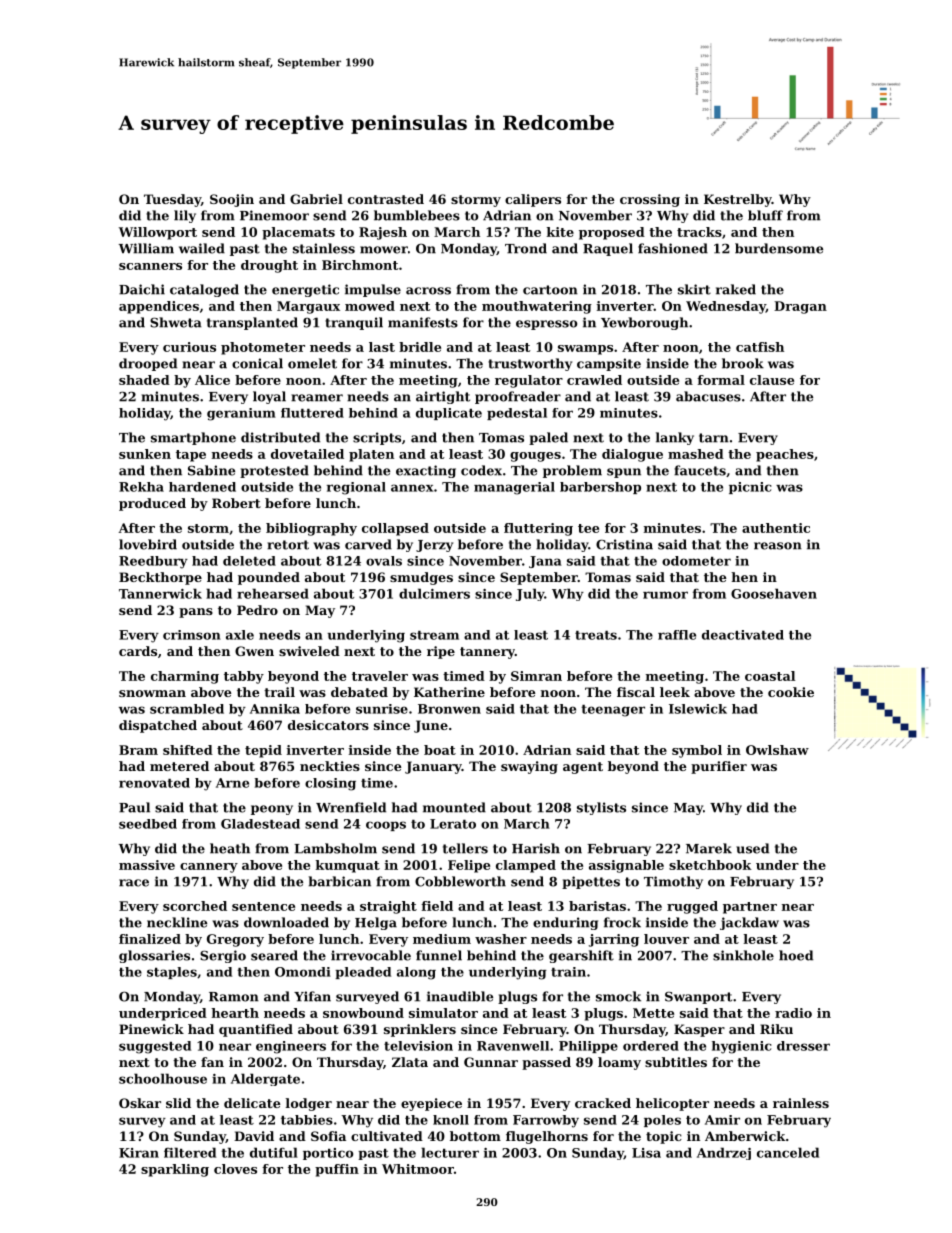  Describe the element at coordinates (801, 1103) in the screenshot. I see `rainless` at that location.
